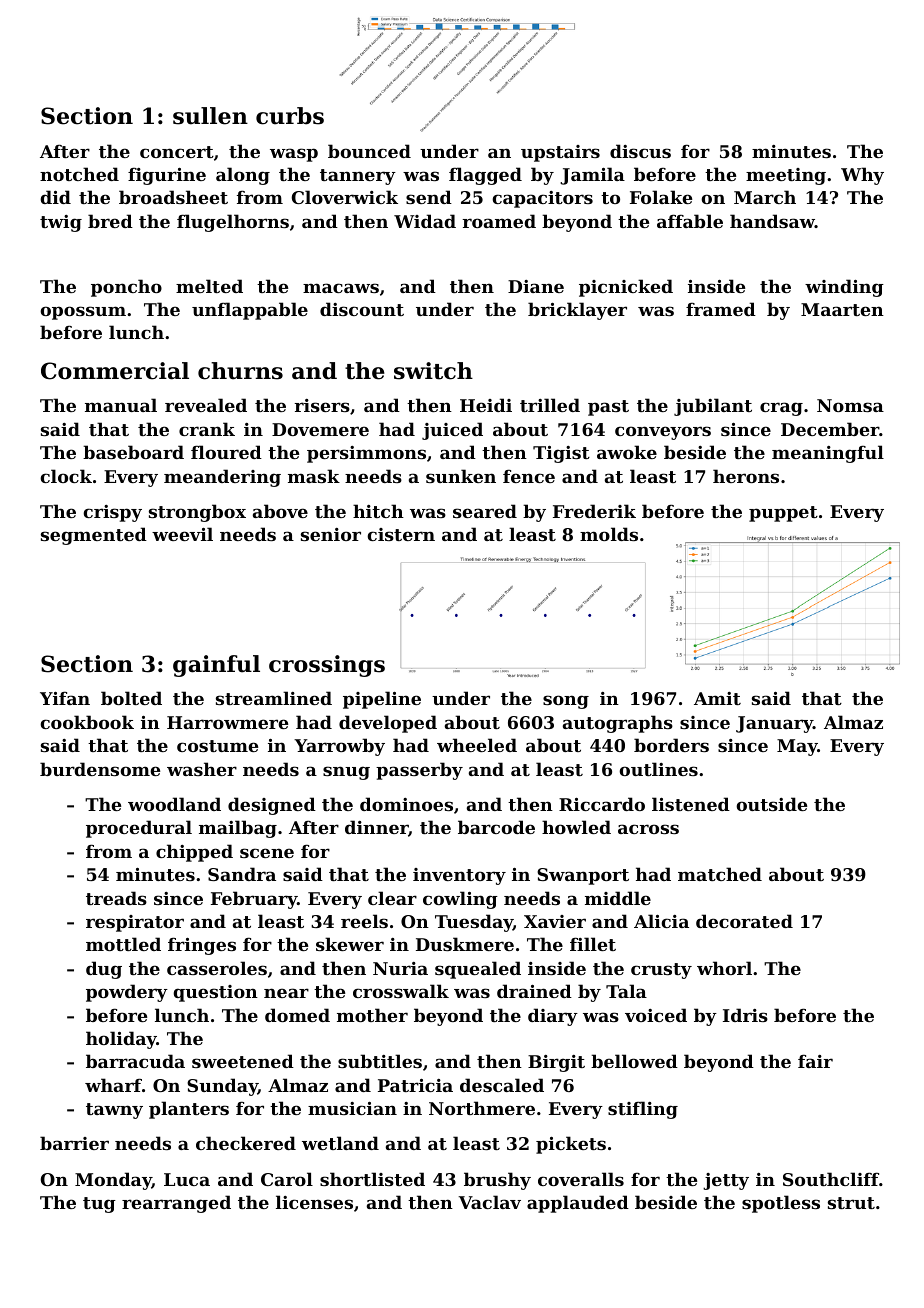 This document has width=924, height=1308. Describe the element at coordinates (862, 176) in the document. I see `Why` at that location.
